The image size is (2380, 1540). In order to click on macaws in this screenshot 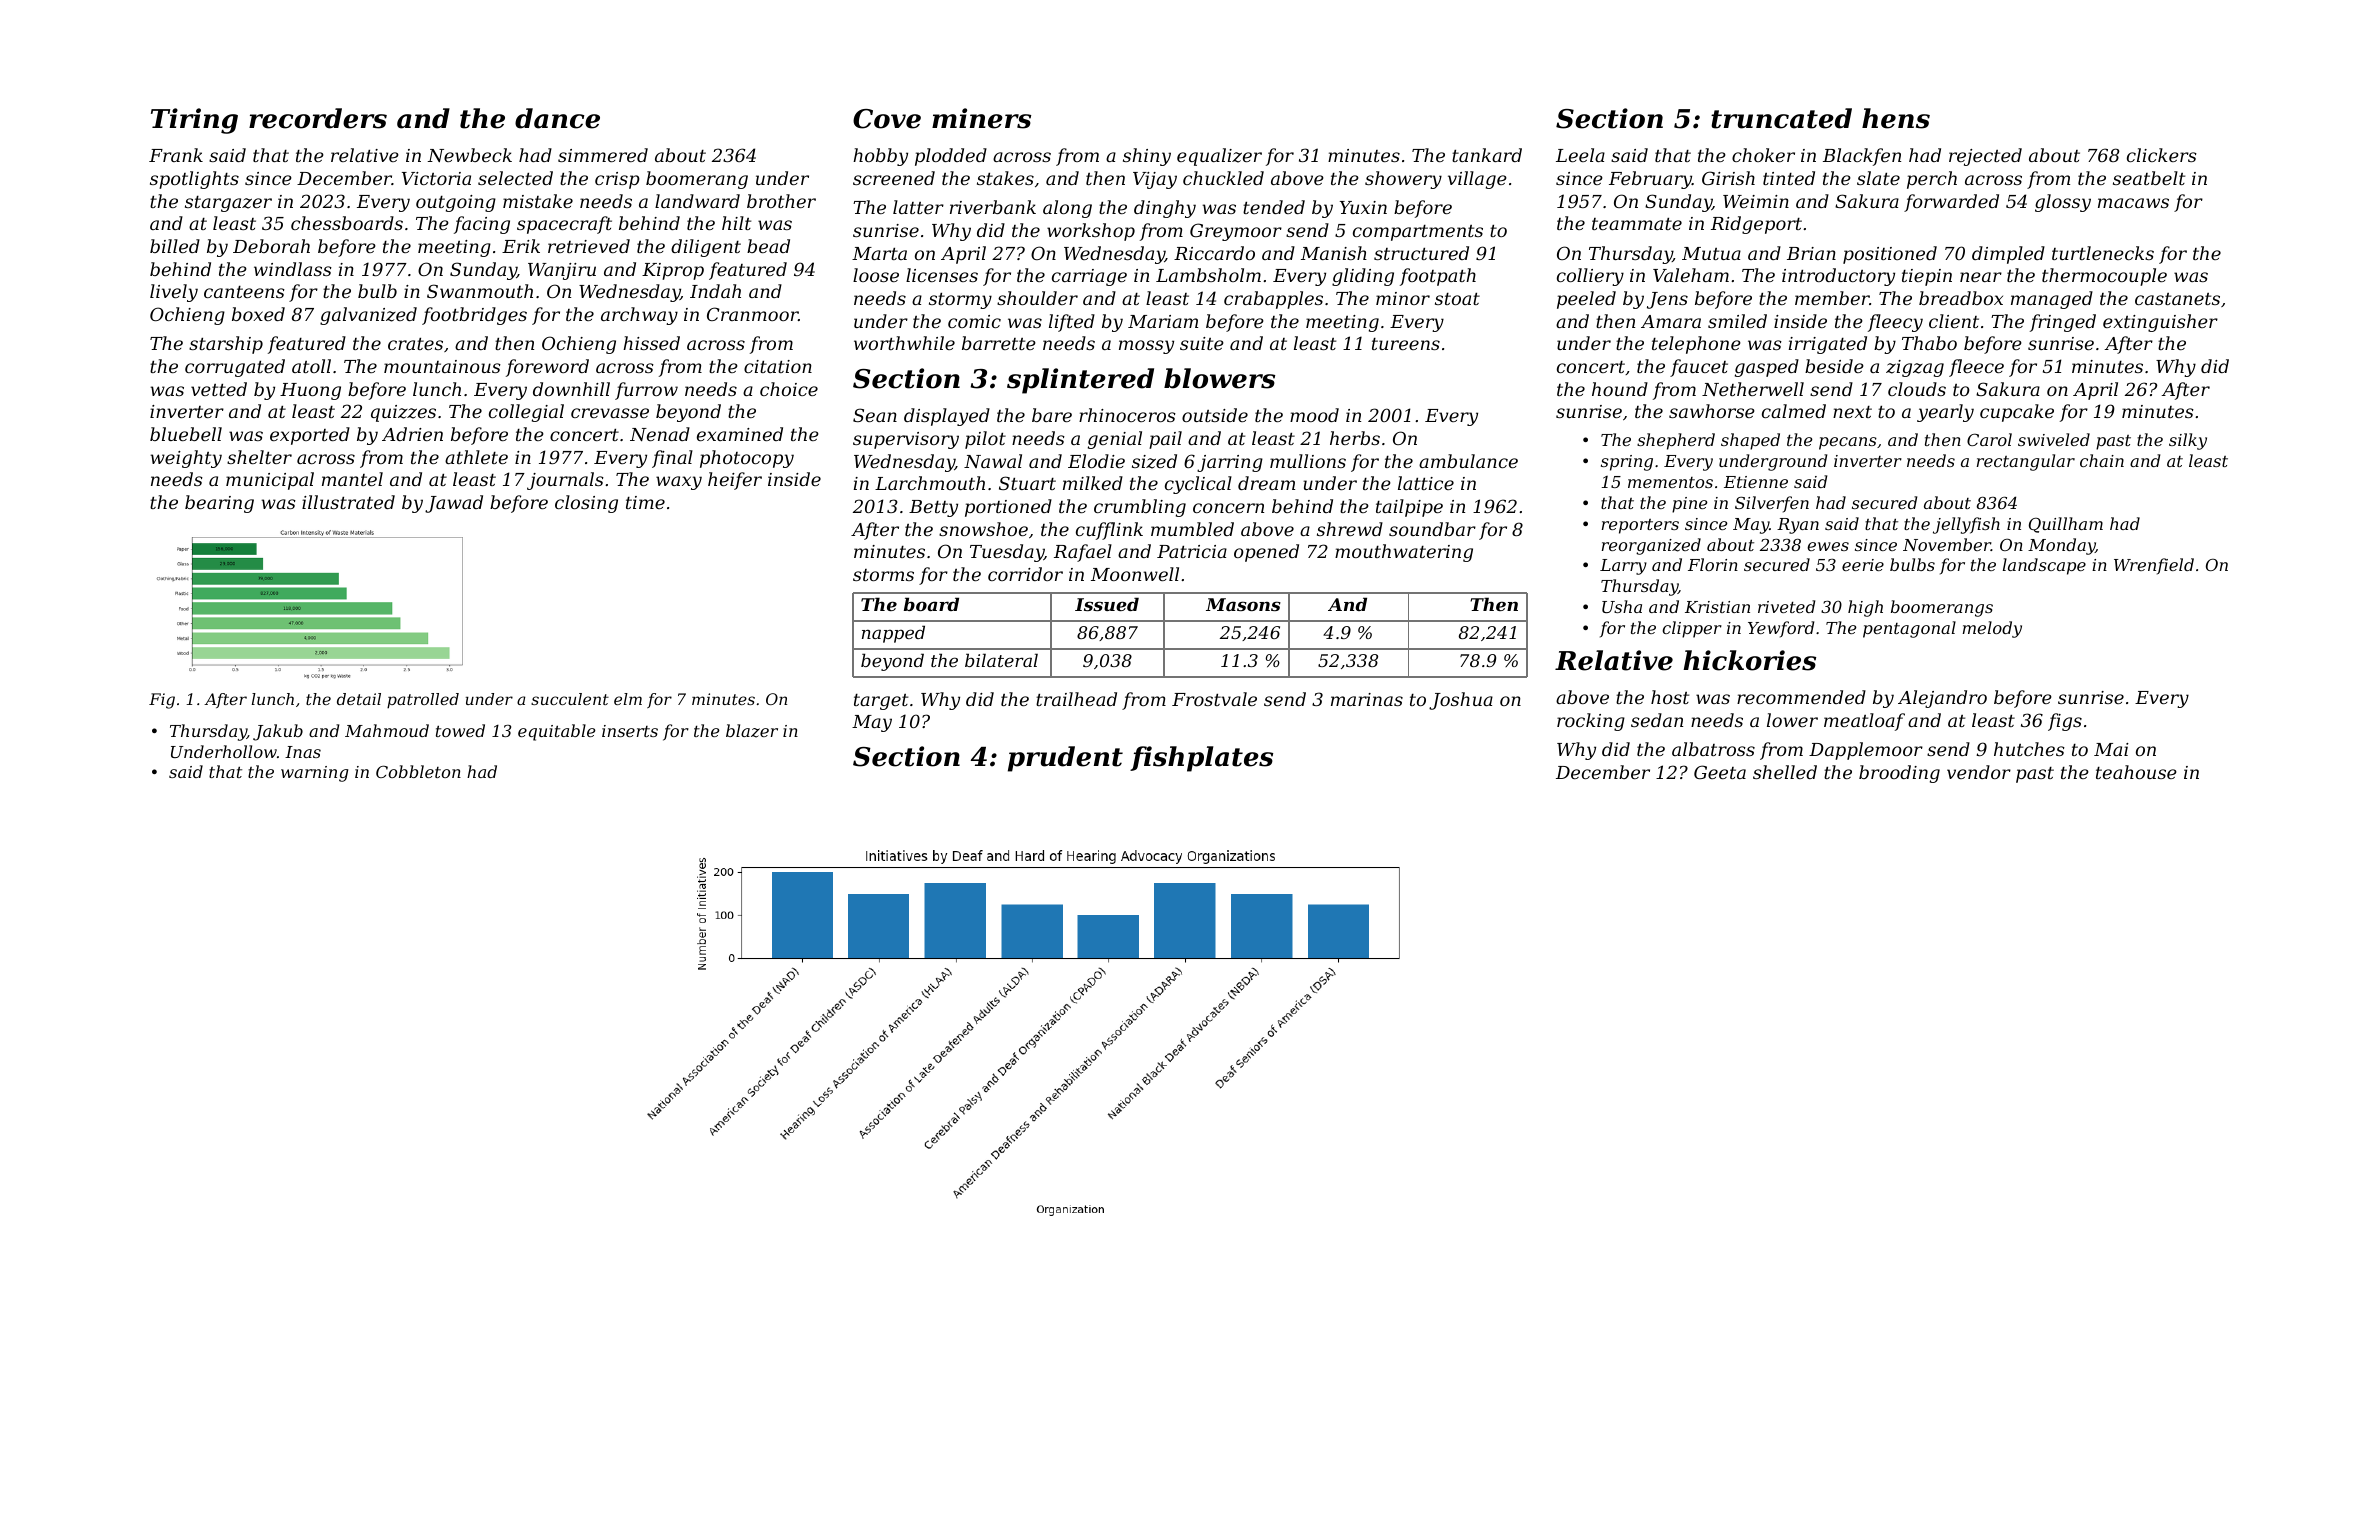, I will do `click(2133, 203)`.
